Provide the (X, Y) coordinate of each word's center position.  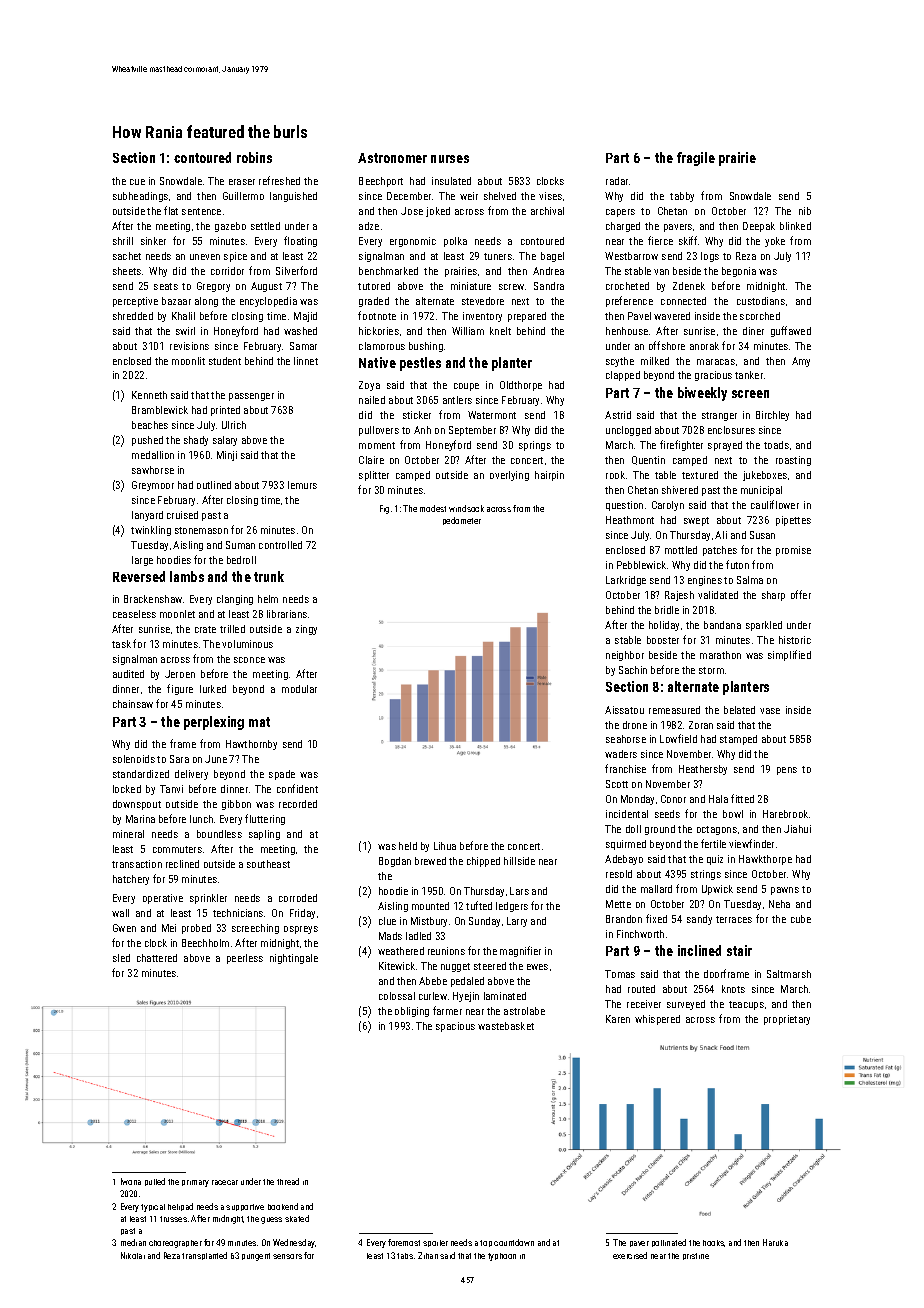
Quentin (648, 460)
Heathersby (703, 770)
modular (299, 689)
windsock (466, 508)
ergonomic (413, 242)
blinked (795, 226)
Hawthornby (251, 745)
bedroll (241, 560)
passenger (251, 397)
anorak (704, 346)
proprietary (787, 1020)
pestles (420, 364)
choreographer (175, 1244)
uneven (205, 257)
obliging (412, 1012)
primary (195, 1183)
